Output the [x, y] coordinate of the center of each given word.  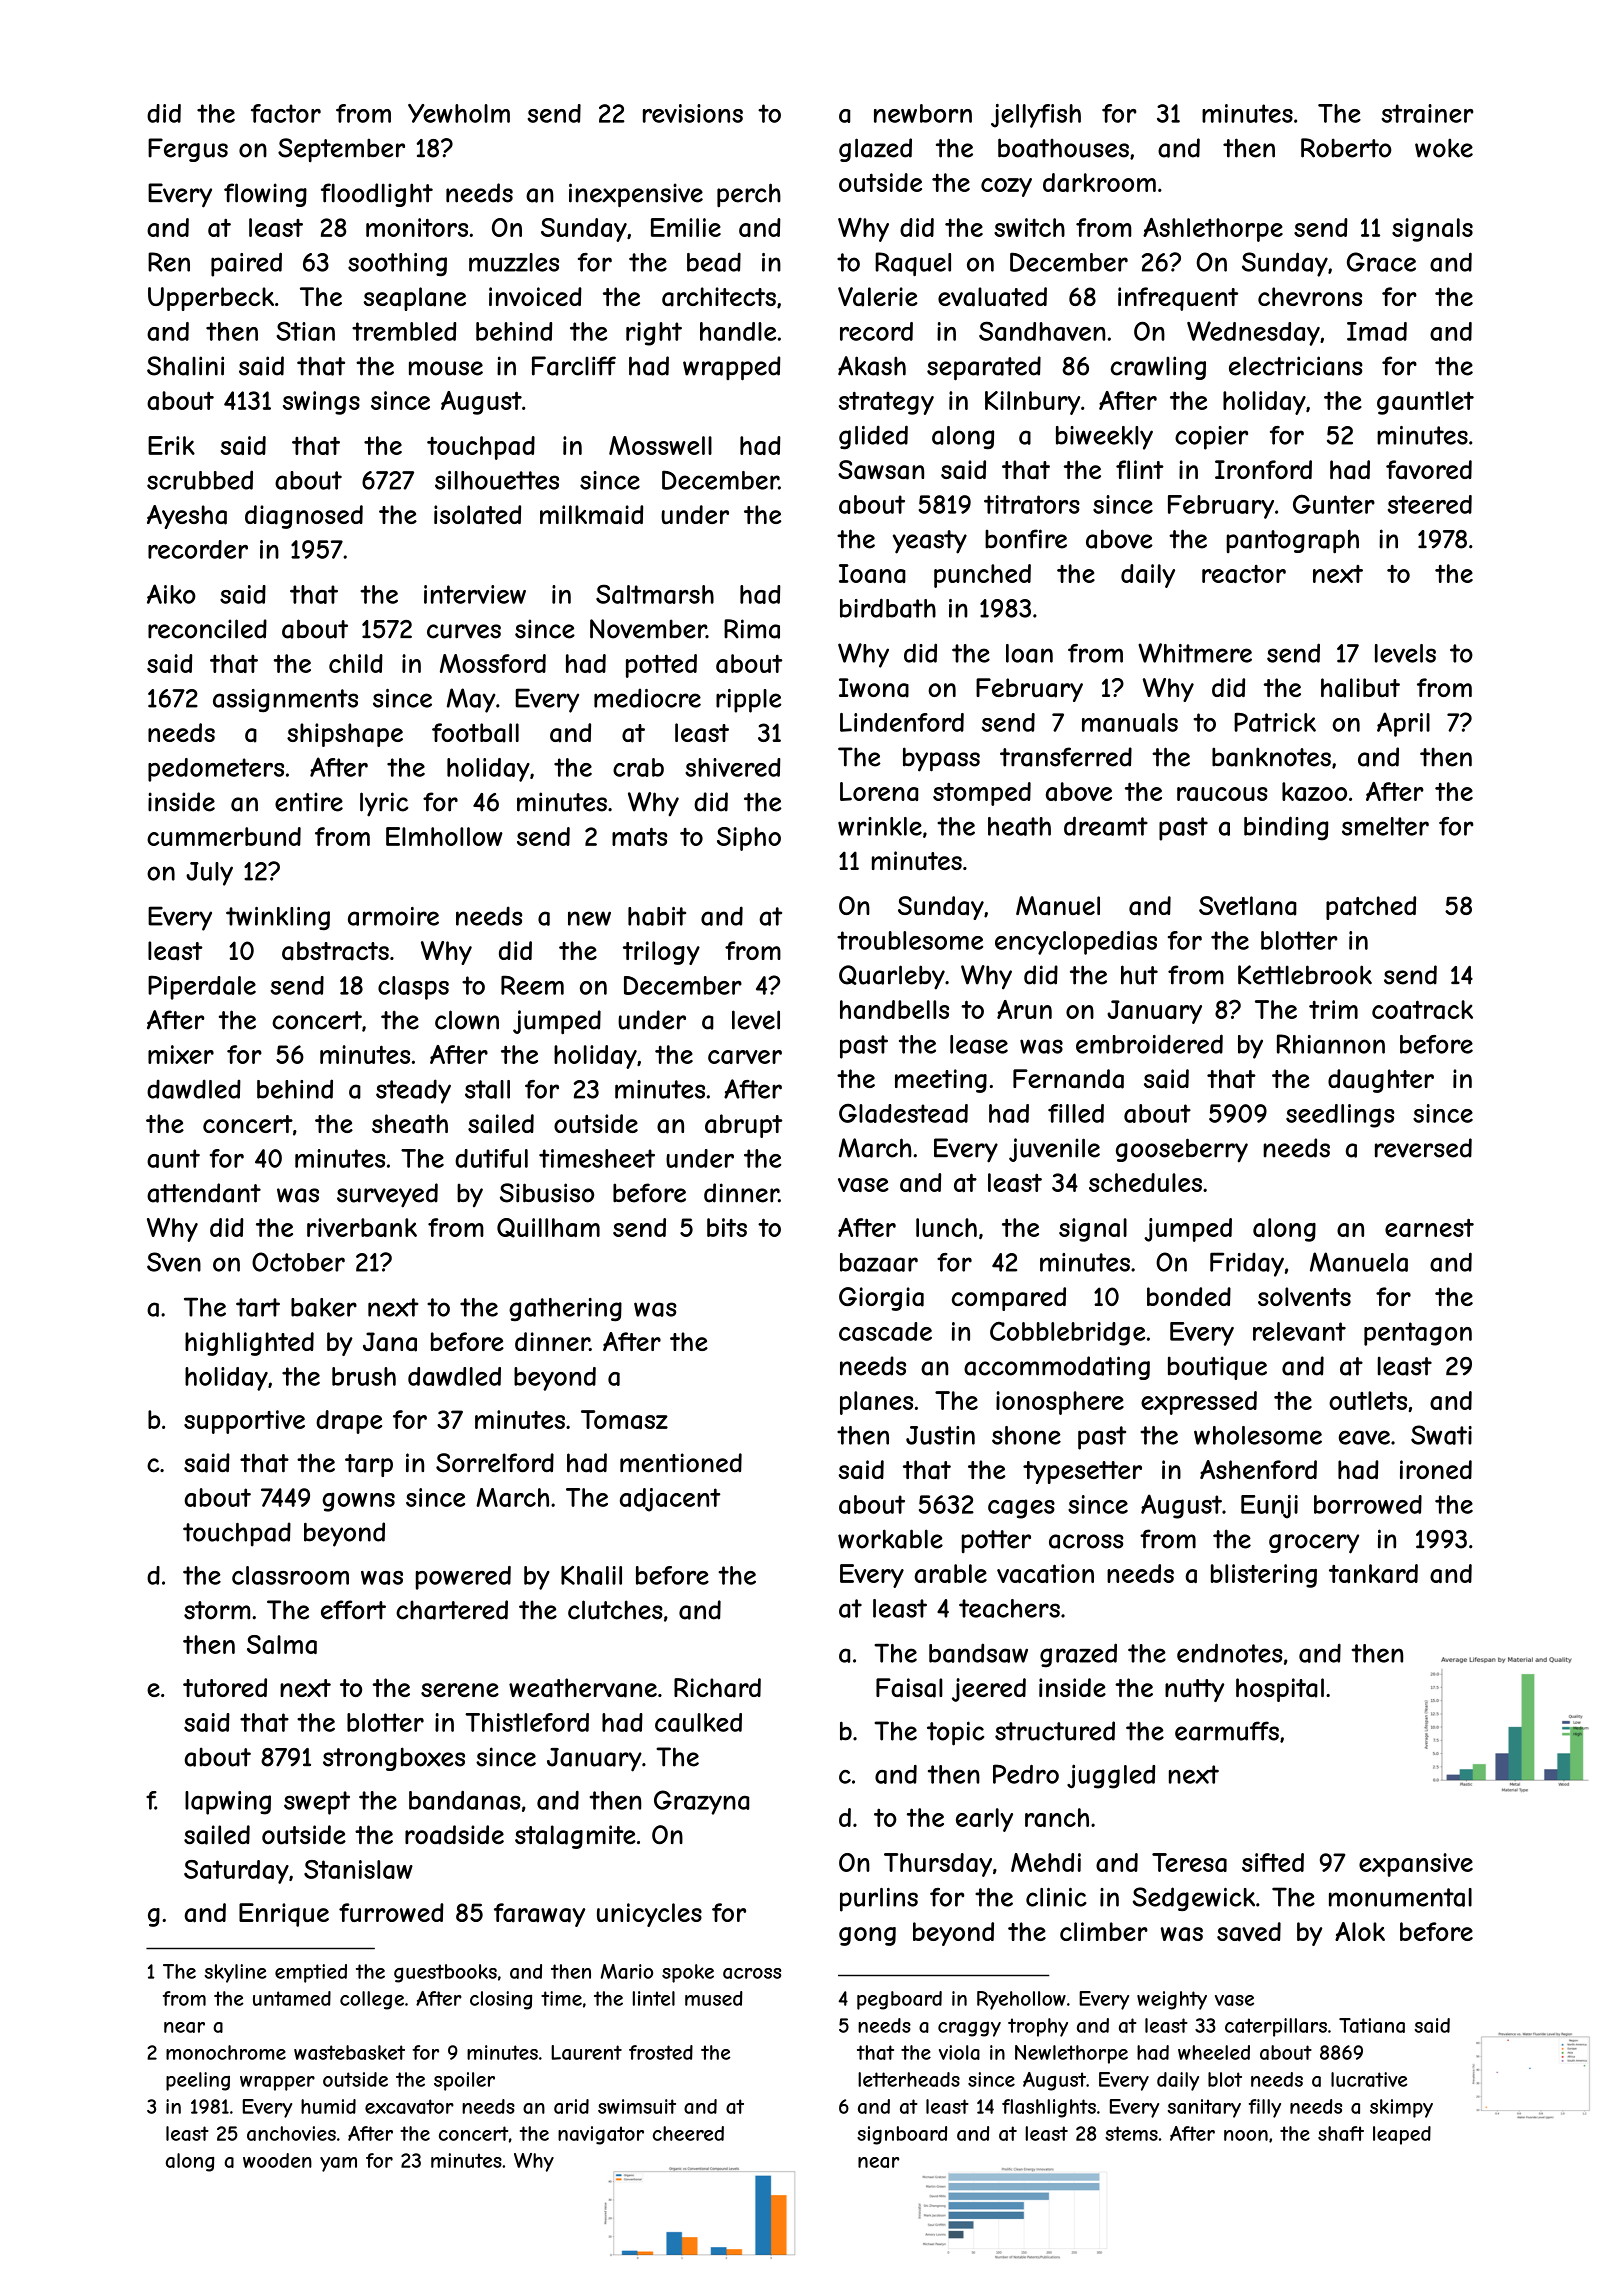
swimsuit [637, 2106]
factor [286, 113]
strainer [1428, 113]
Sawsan [881, 470]
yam [338, 2164]
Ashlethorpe [1213, 230]
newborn [923, 113]
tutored [225, 1688]
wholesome [1258, 1435]
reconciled [207, 629]
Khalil [591, 1575]
